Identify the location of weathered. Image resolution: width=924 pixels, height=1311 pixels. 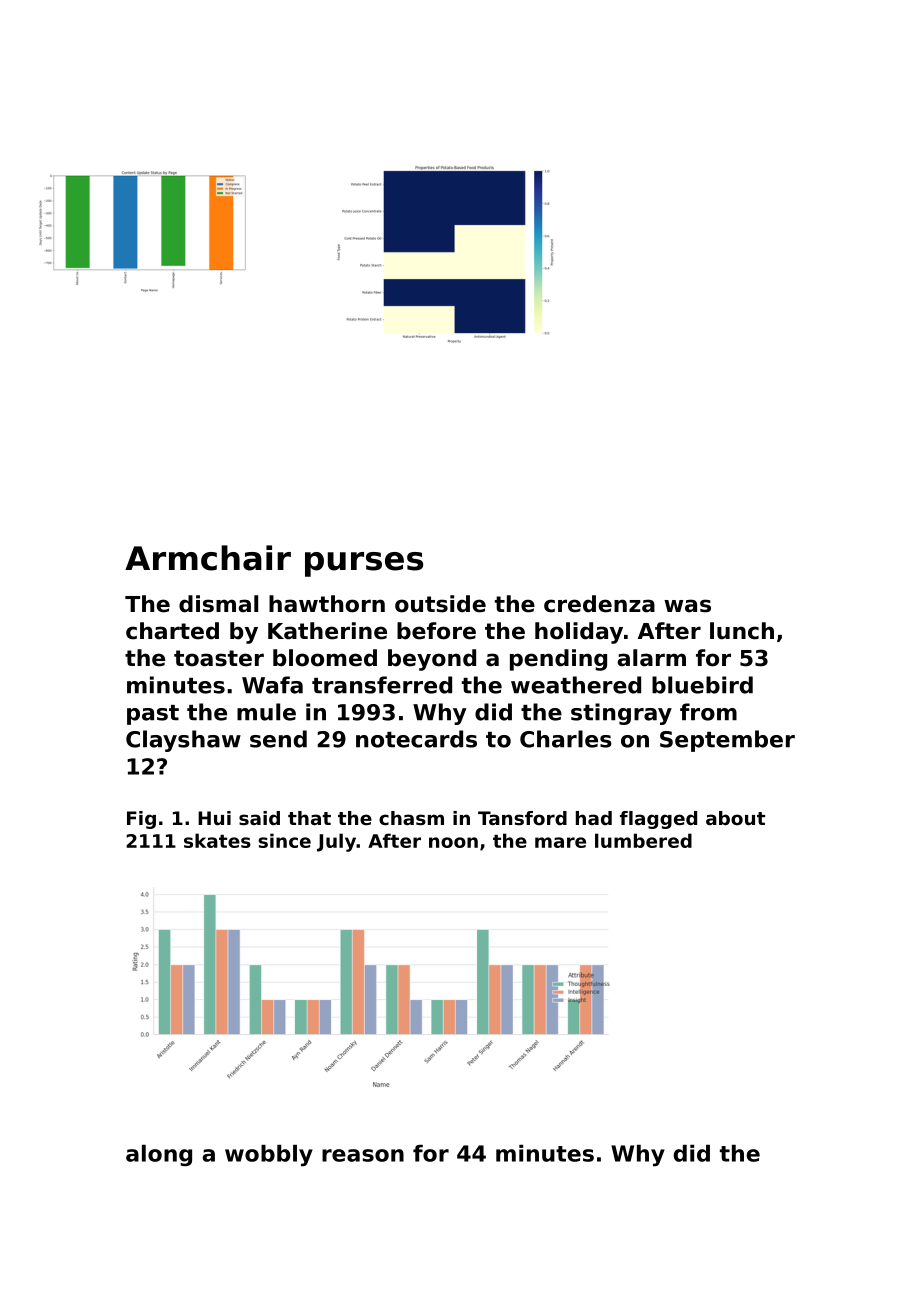
(576, 685).
